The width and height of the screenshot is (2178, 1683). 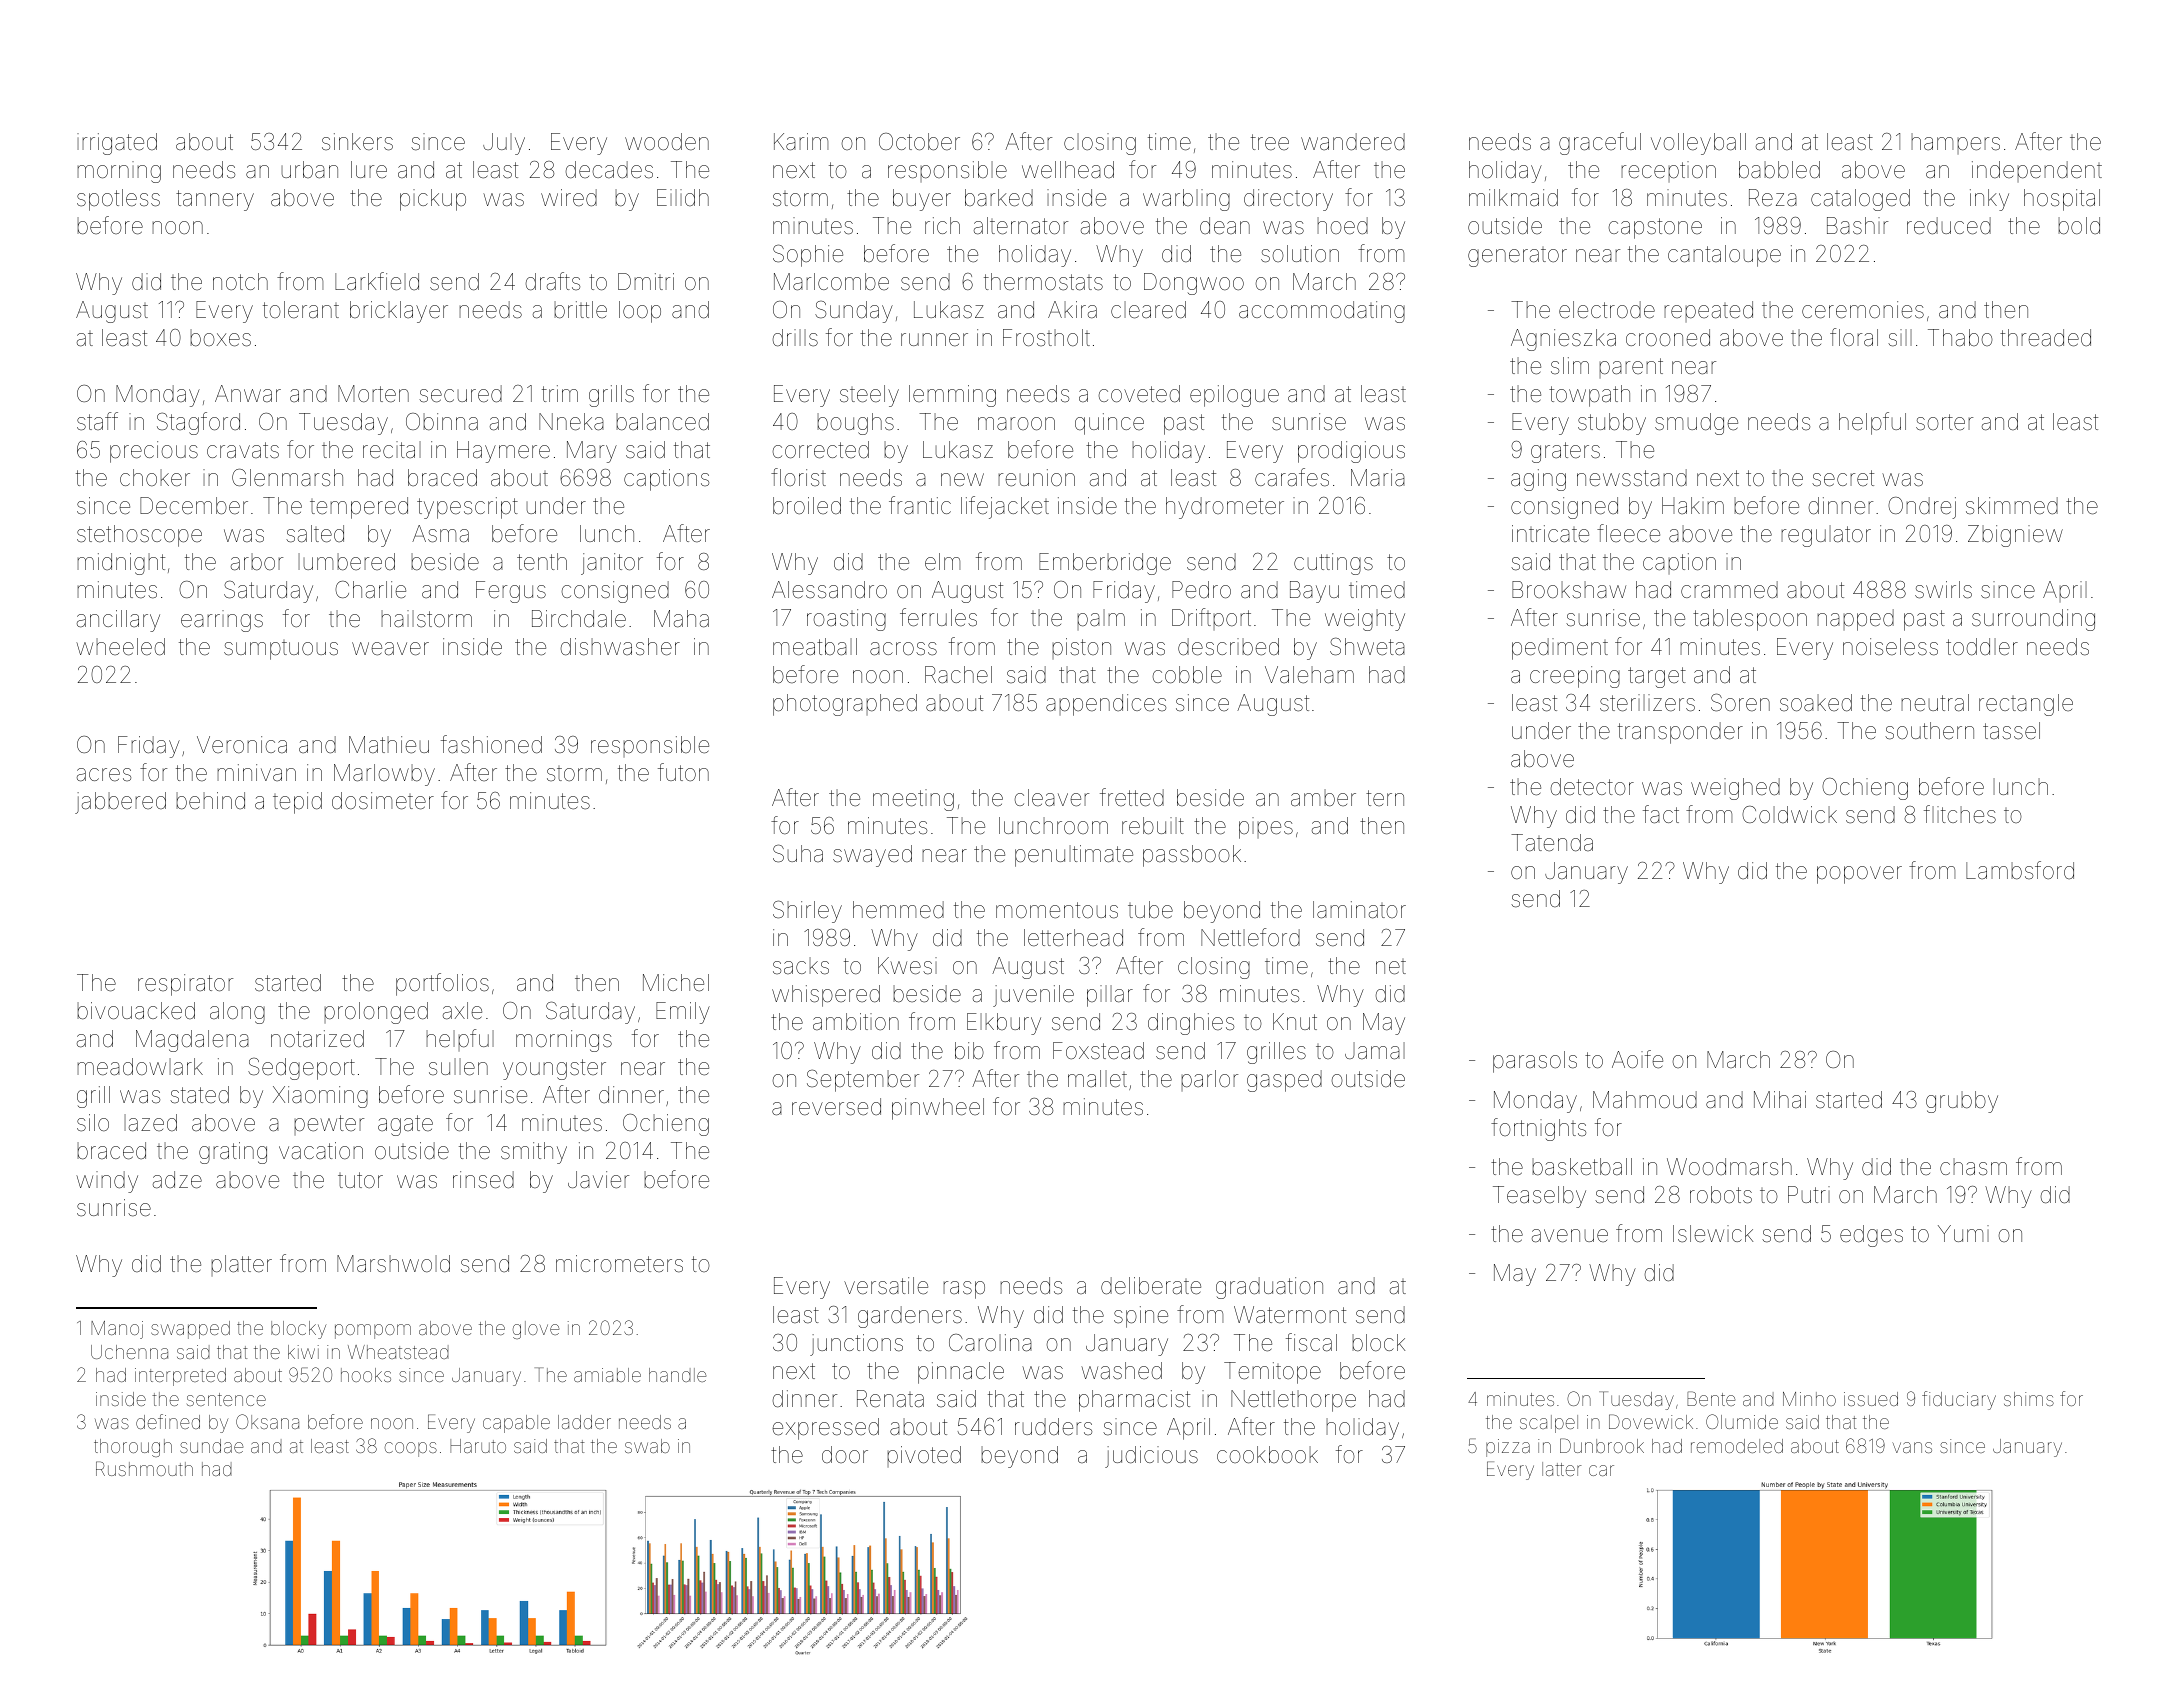 I want to click on irrigated, so click(x=117, y=144).
